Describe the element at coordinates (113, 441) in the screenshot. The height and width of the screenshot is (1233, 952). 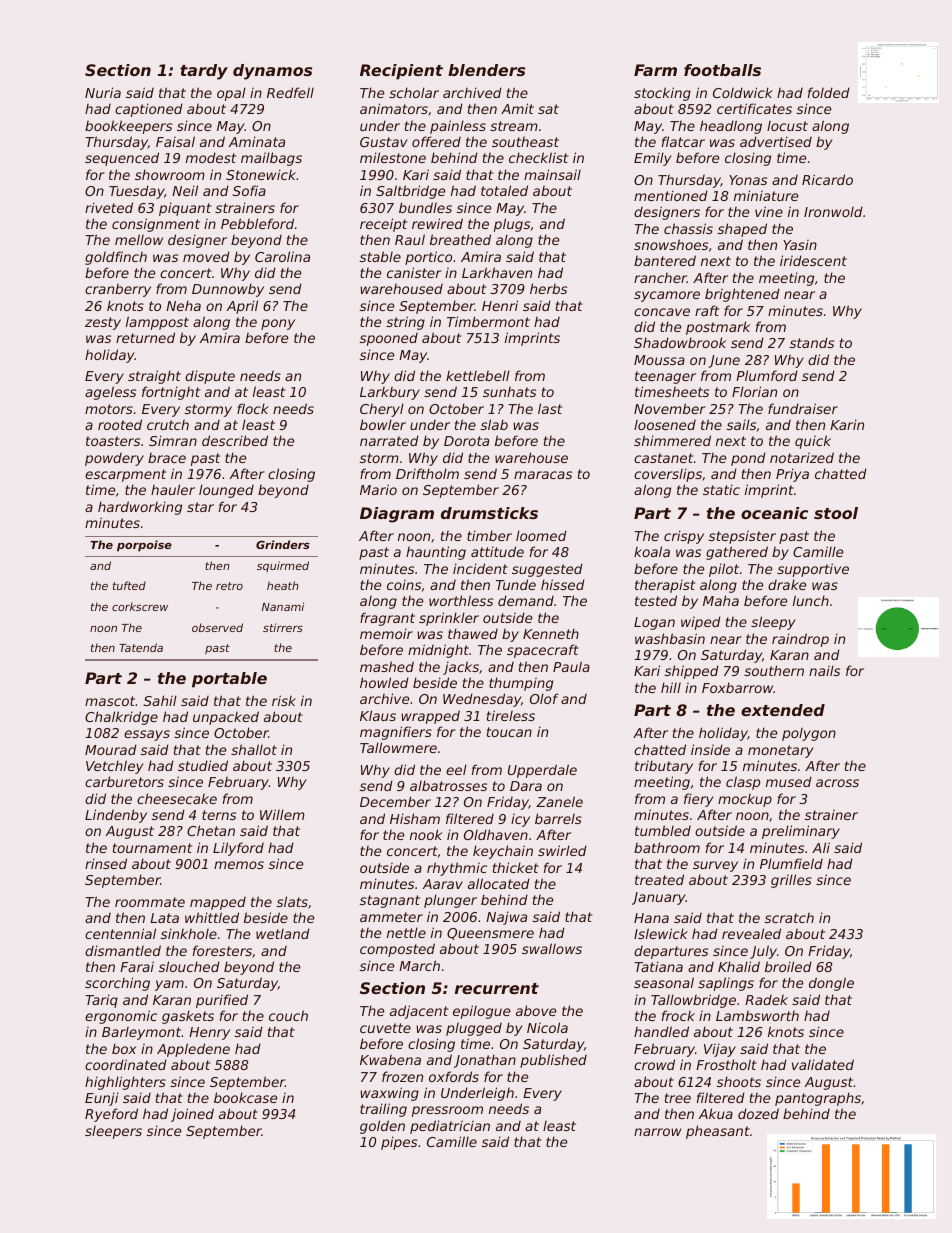
I see `toasters` at that location.
